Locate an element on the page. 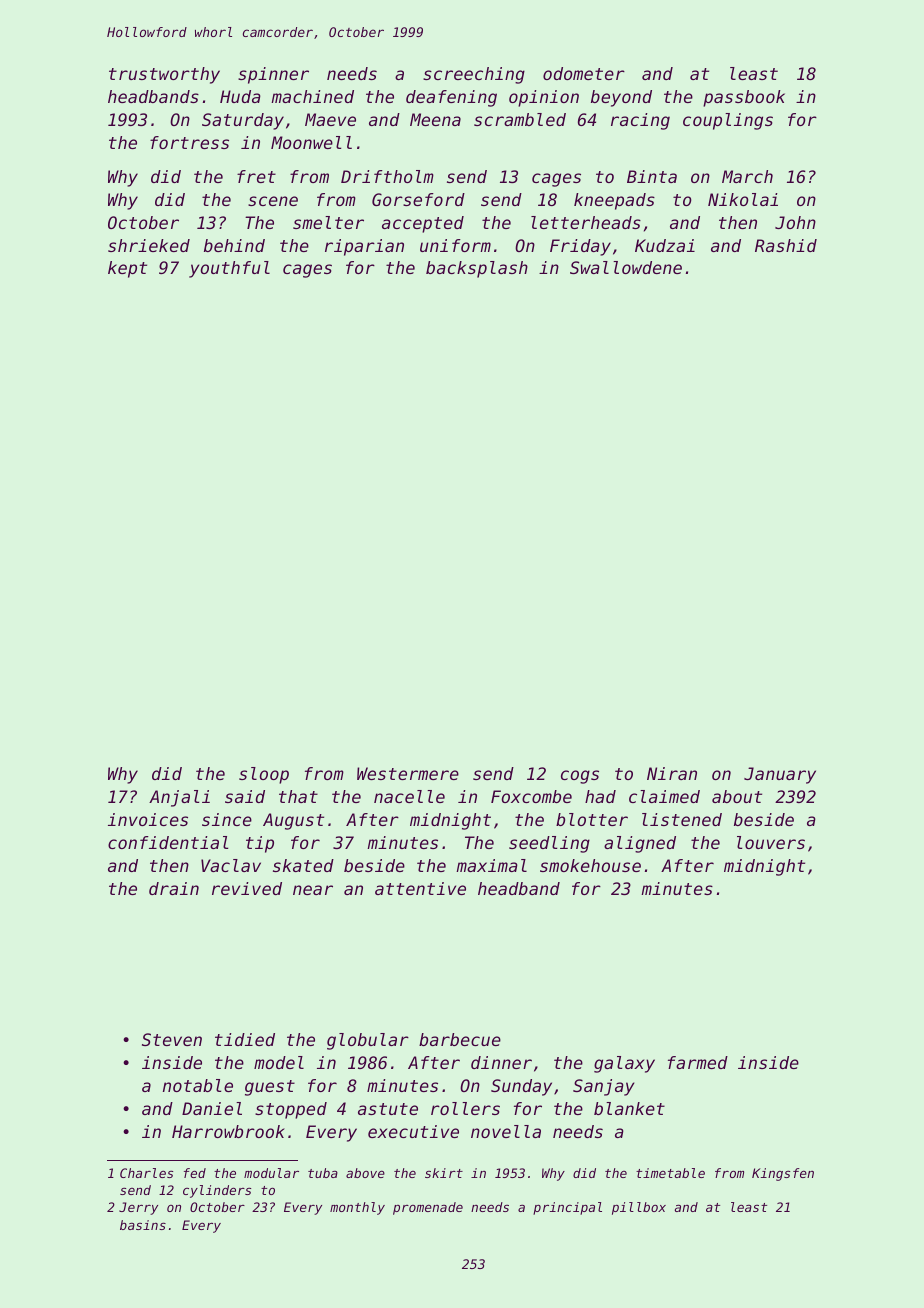  pillbox is located at coordinates (639, 1208).
